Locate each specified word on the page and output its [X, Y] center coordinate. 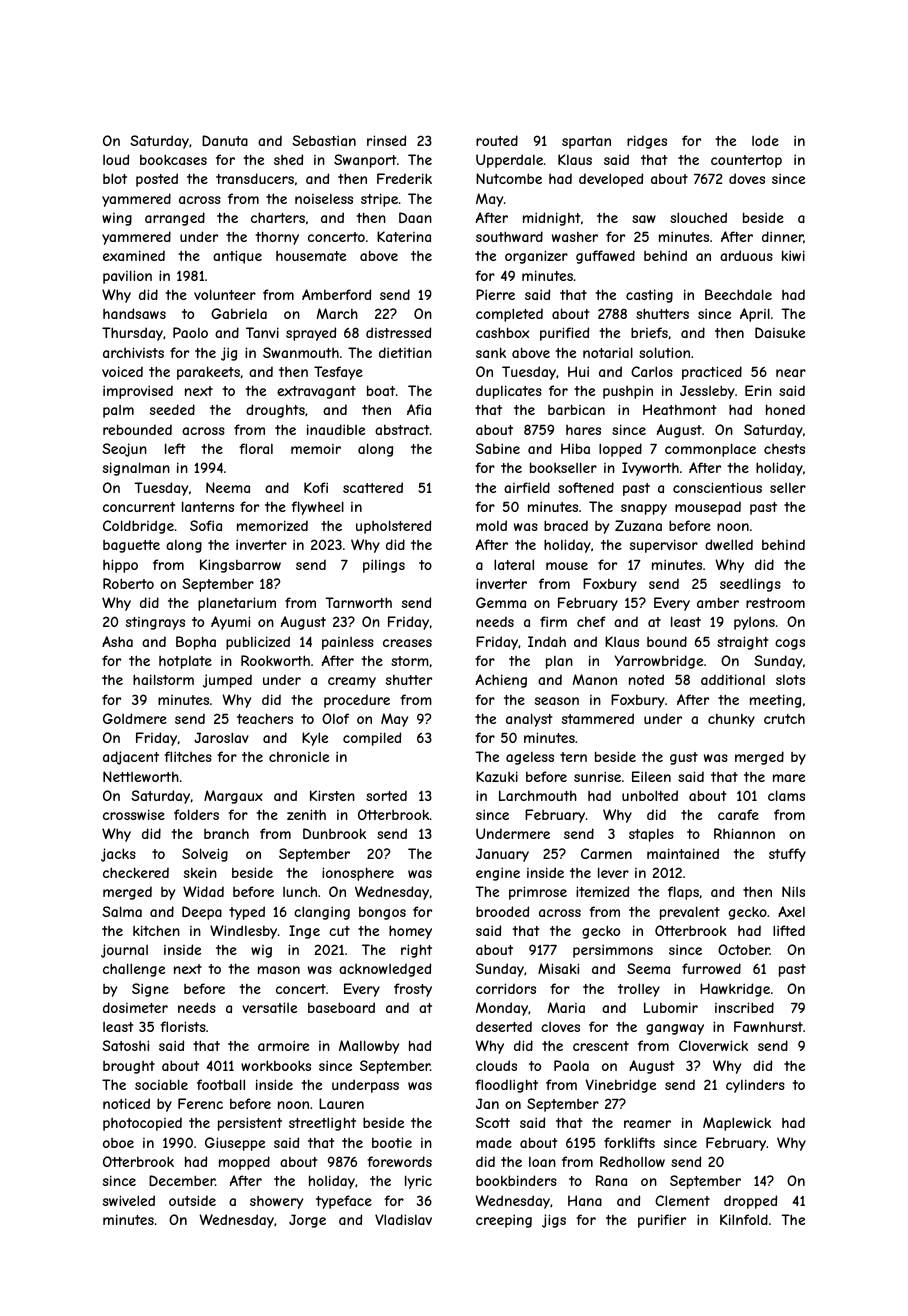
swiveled [129, 1200]
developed [611, 180]
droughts [275, 411]
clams [786, 795]
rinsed [386, 140]
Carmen [606, 853]
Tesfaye [338, 373]
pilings [384, 566]
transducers [255, 178]
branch [226, 834]
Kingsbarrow [240, 566]
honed [785, 409]
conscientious [717, 487]
